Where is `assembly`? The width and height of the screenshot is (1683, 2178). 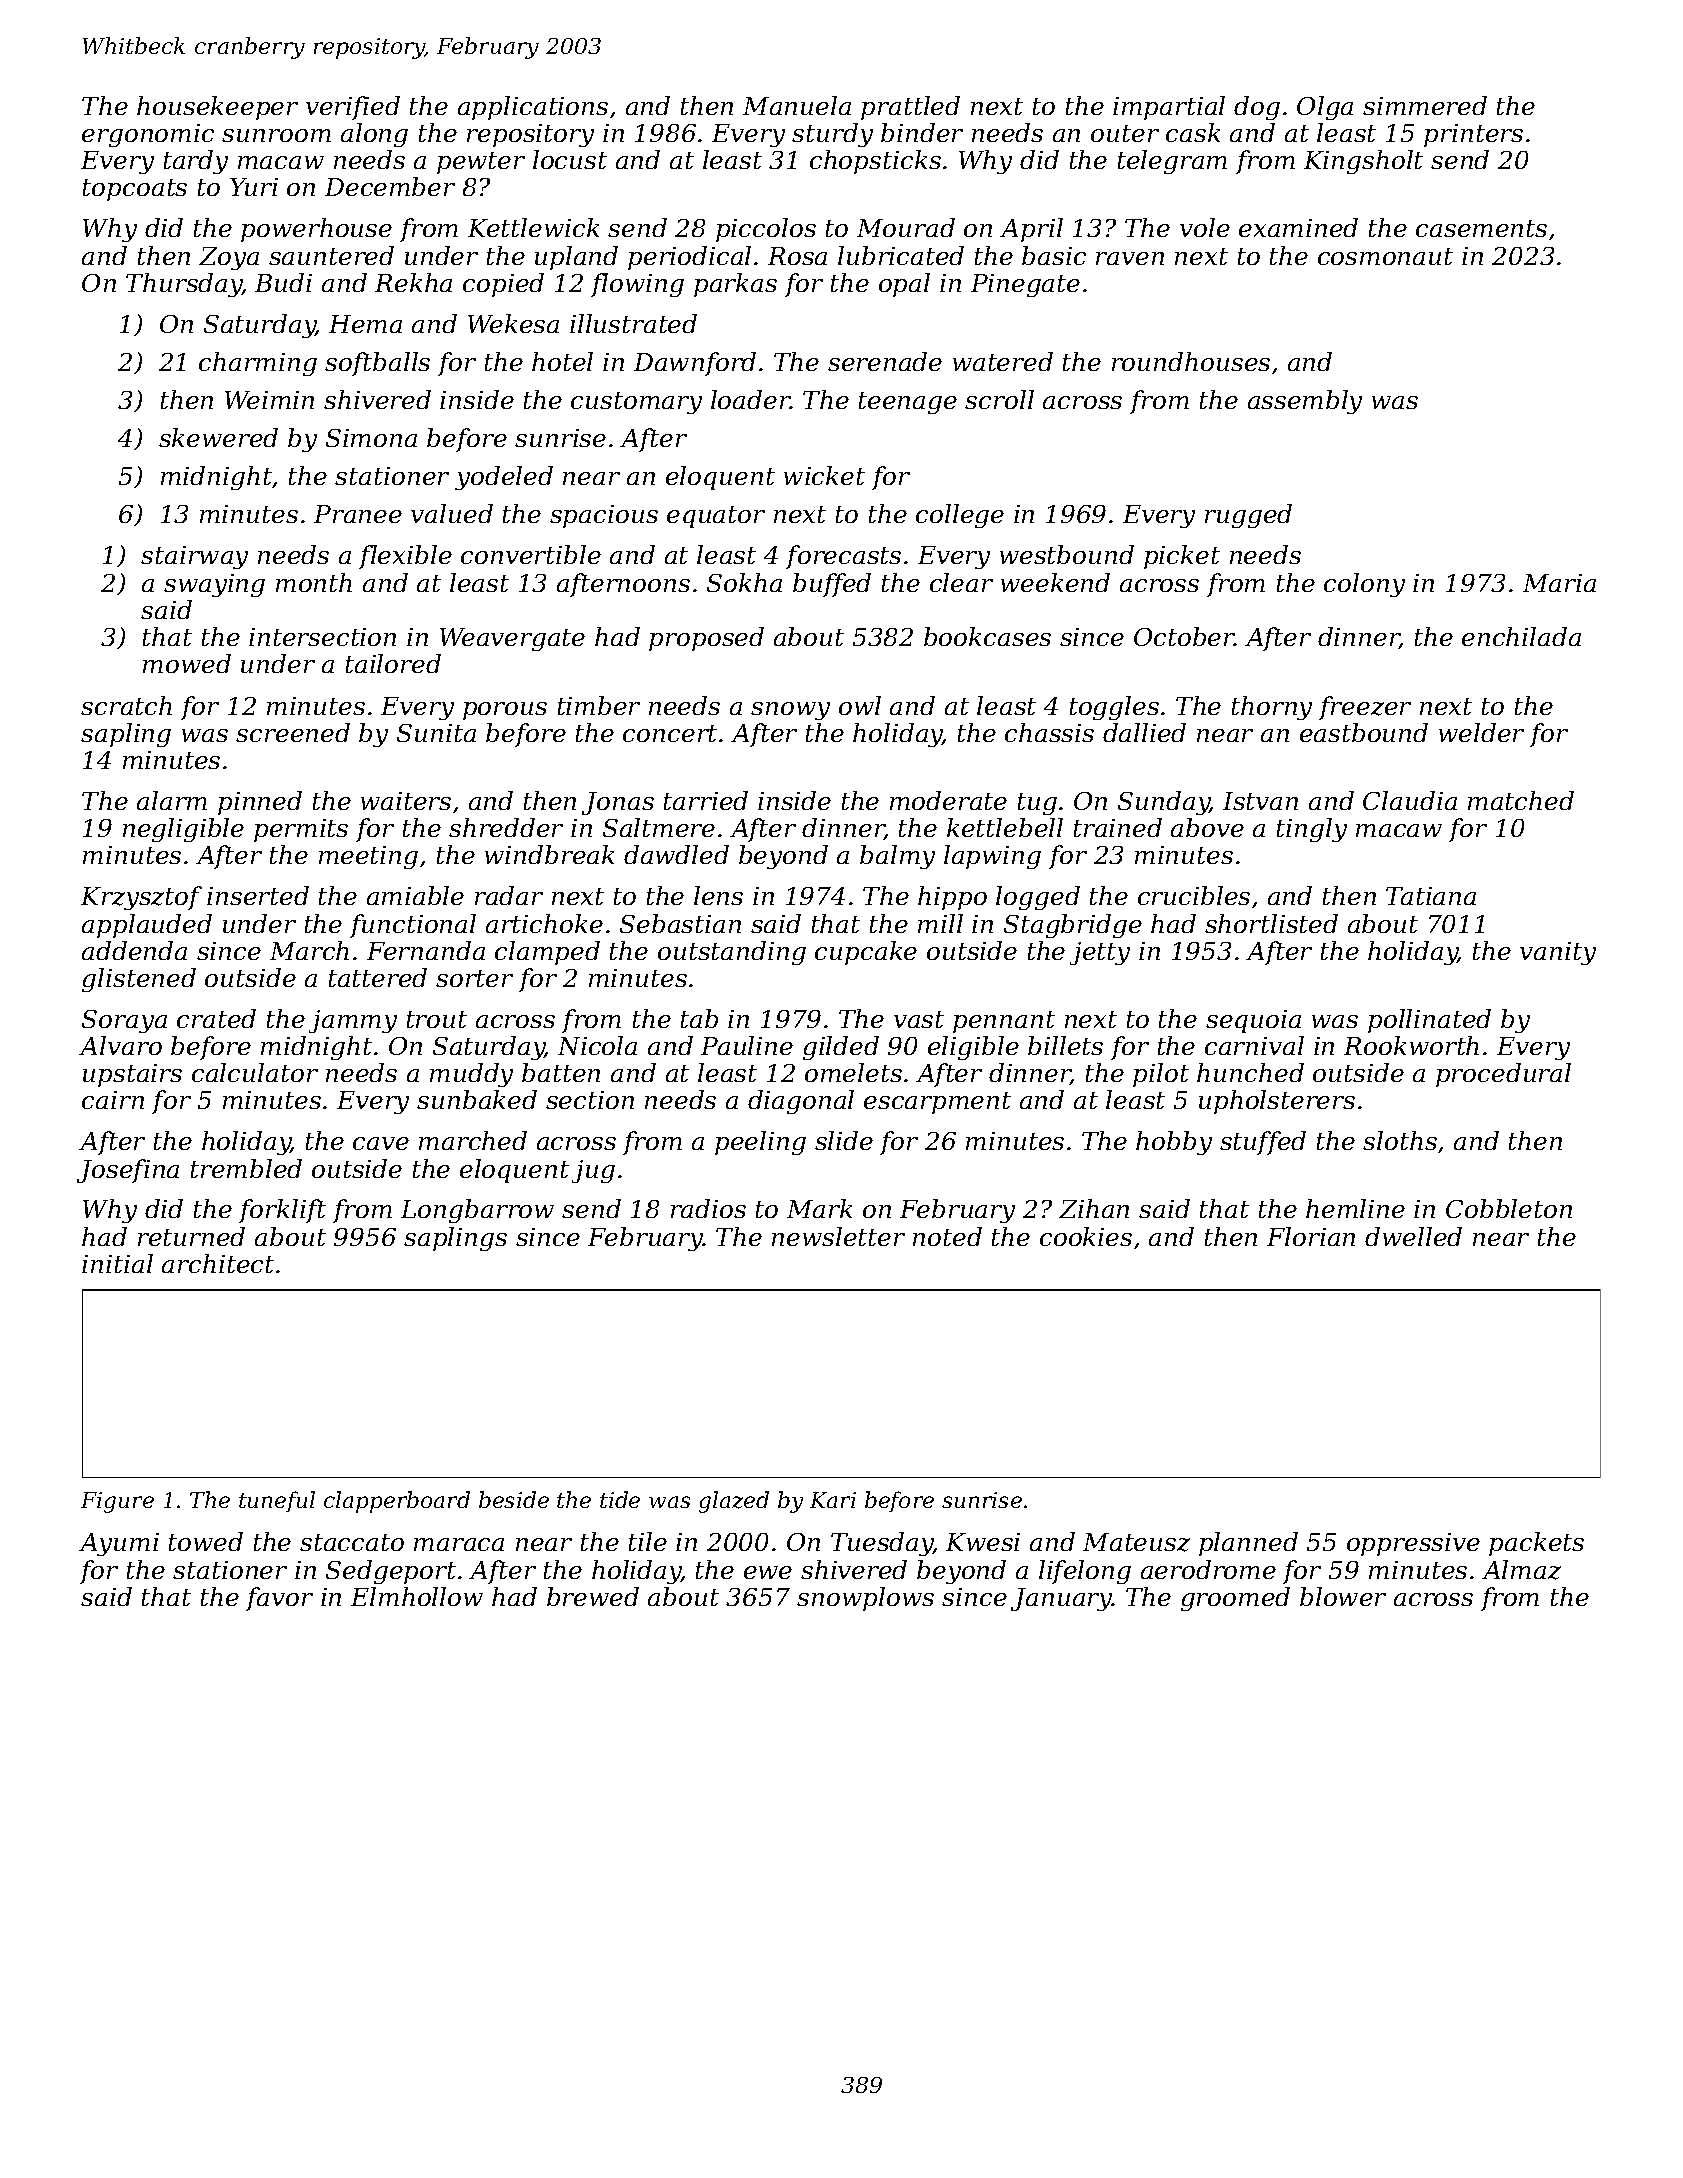
assembly is located at coordinates (1305, 402).
